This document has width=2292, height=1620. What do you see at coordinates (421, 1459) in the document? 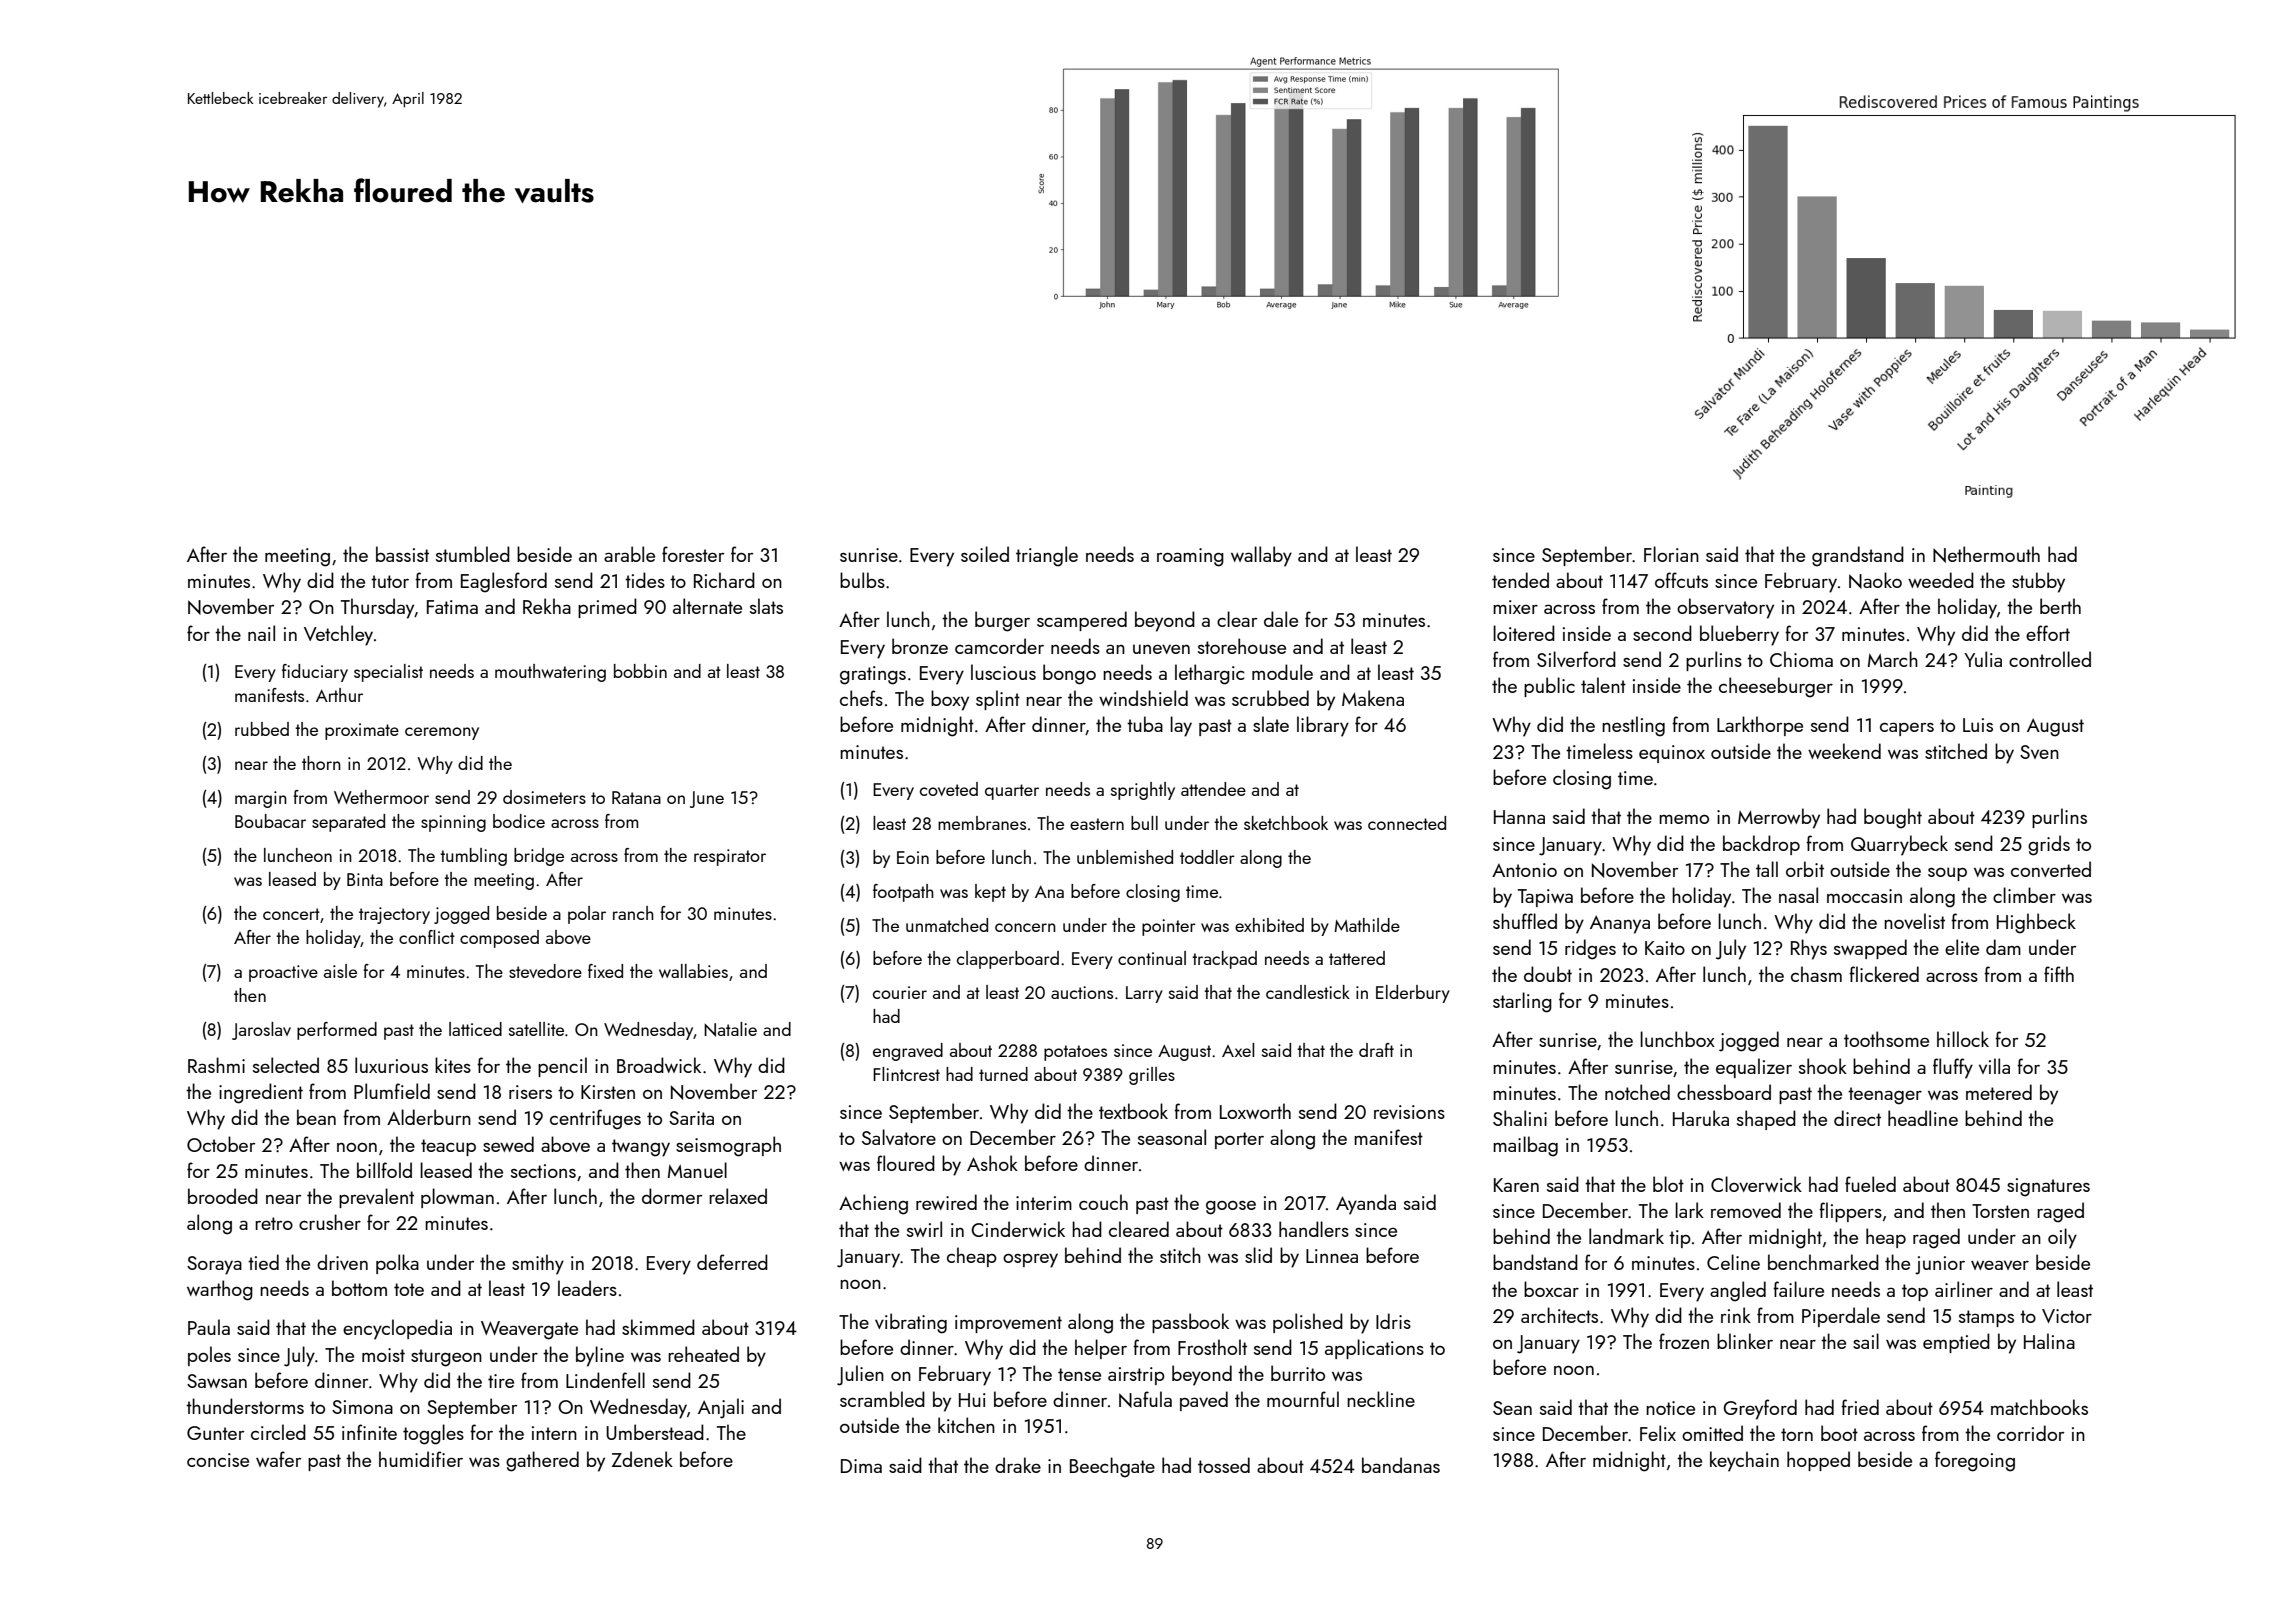
I see `humidifier` at bounding box center [421, 1459].
